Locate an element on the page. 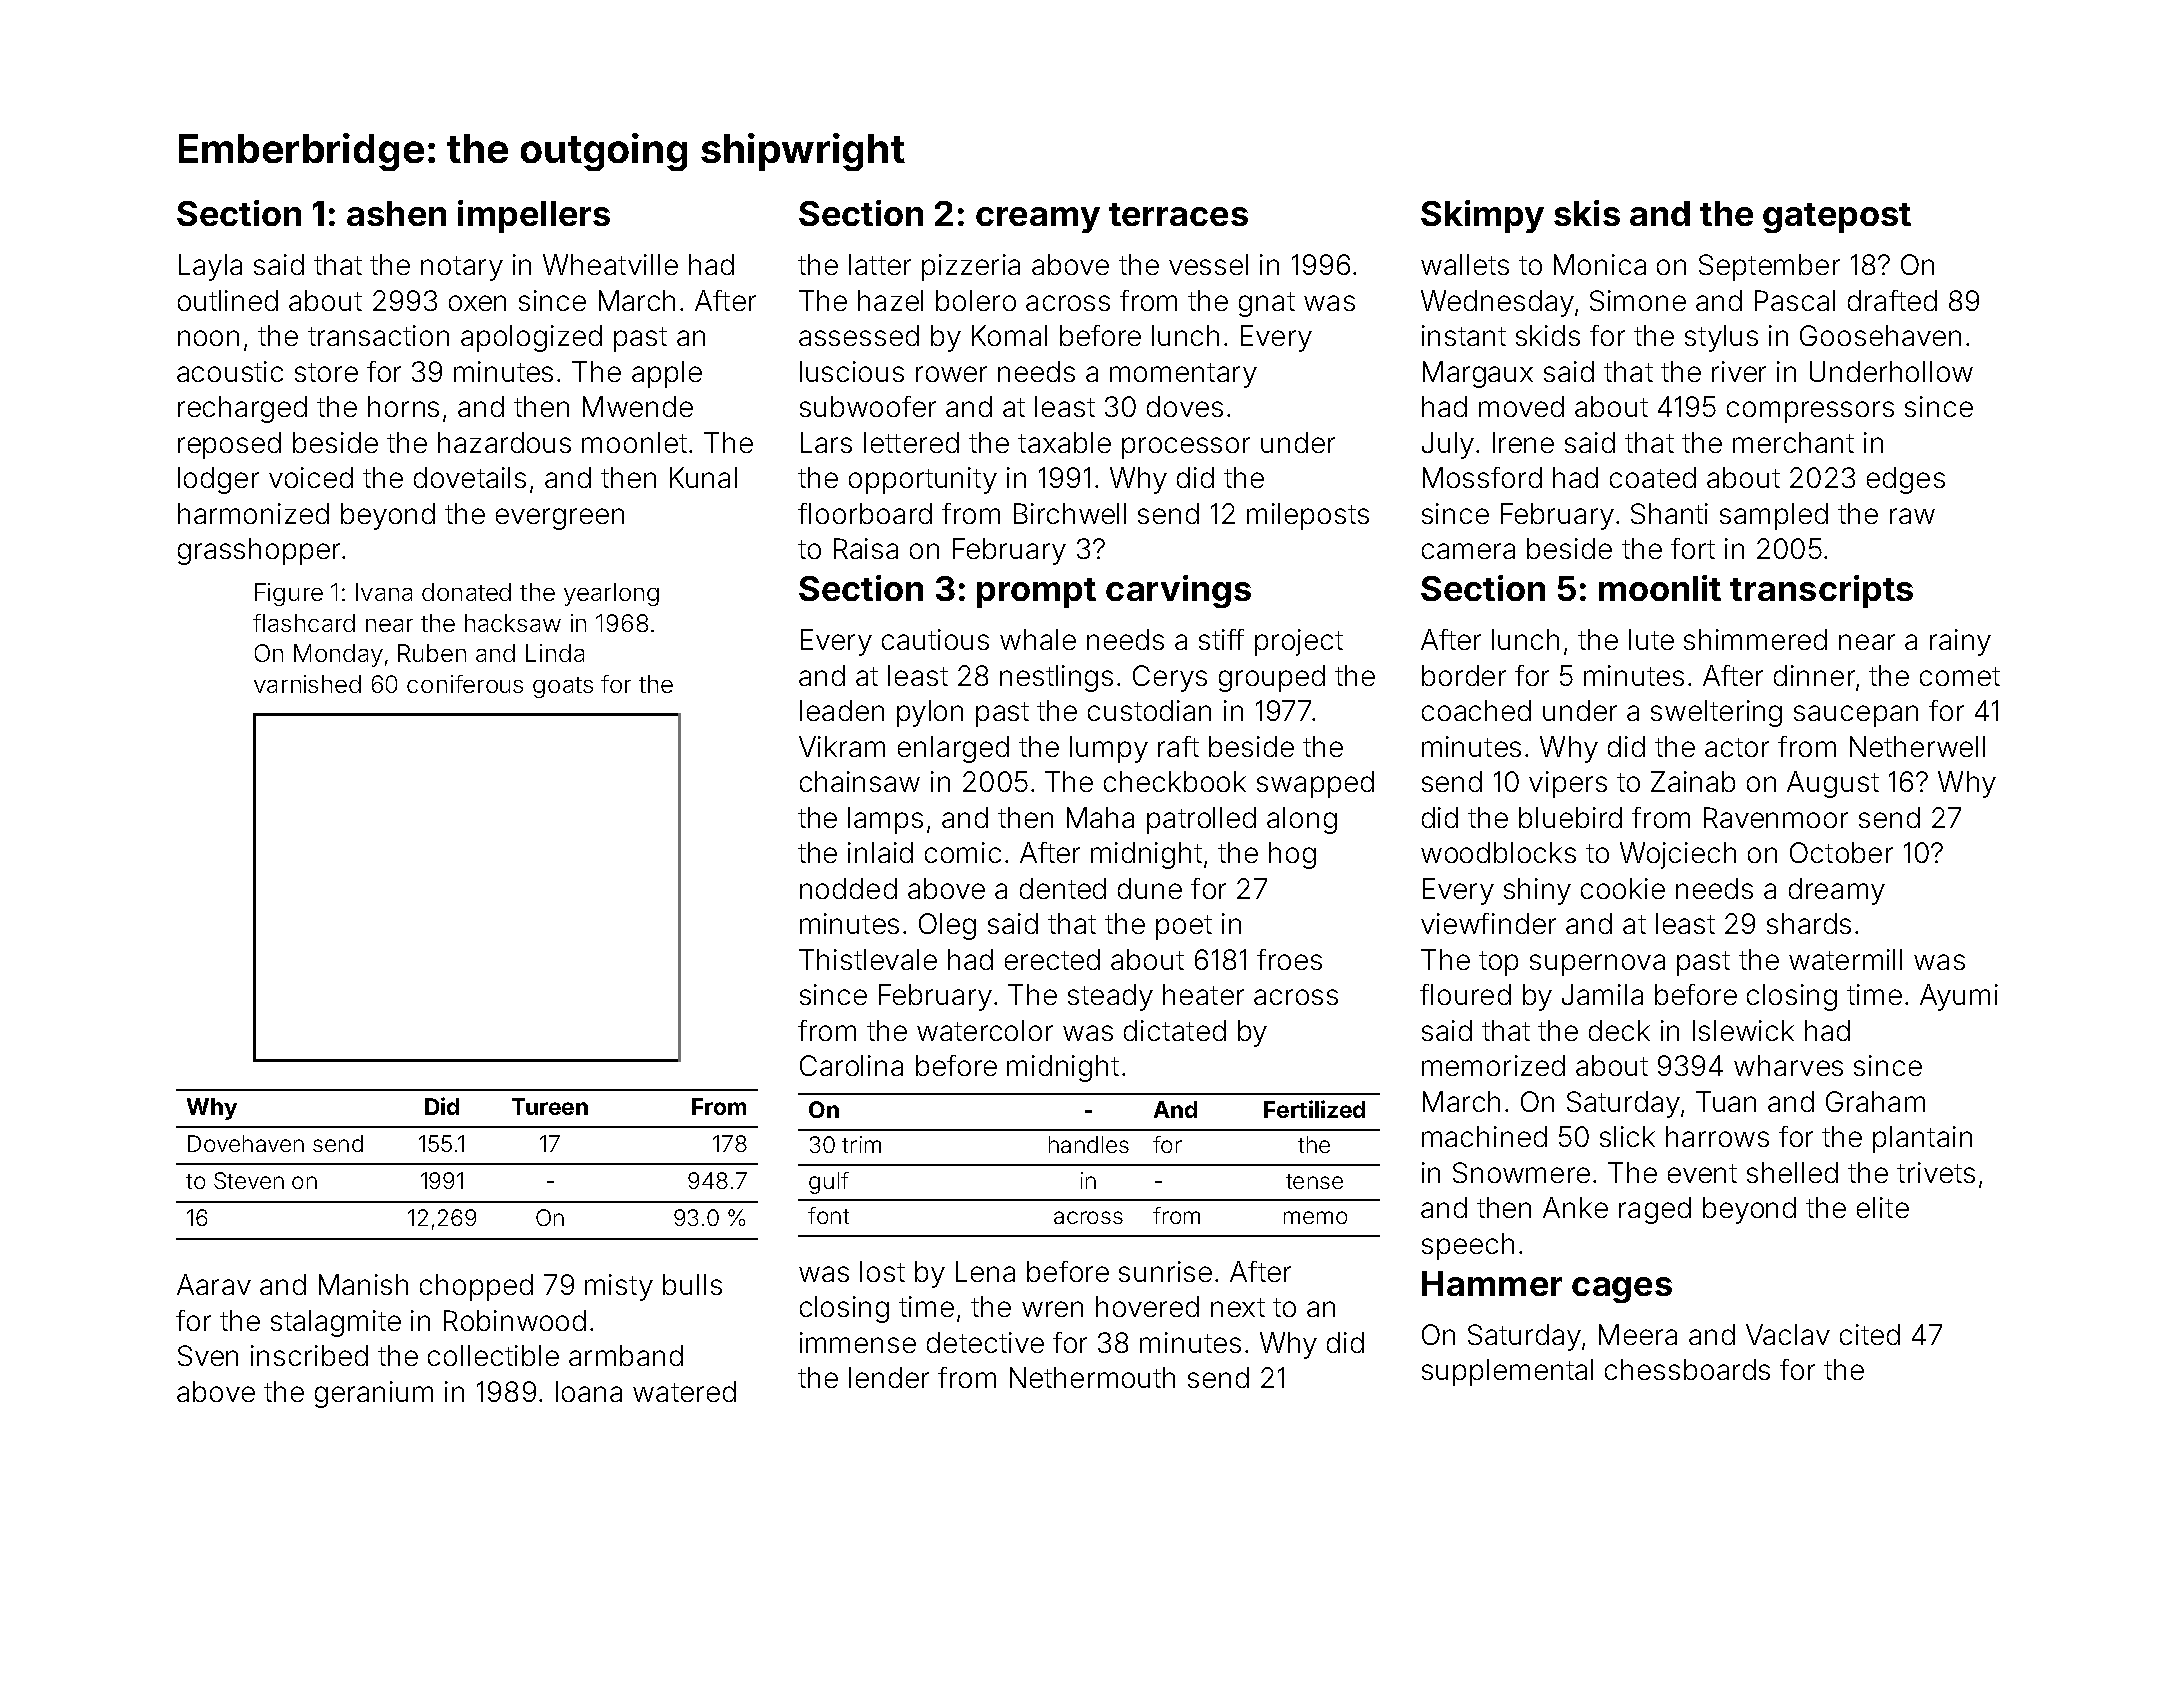 Image resolution: width=2178 pixels, height=1683 pixels. lodger is located at coordinates (218, 480).
